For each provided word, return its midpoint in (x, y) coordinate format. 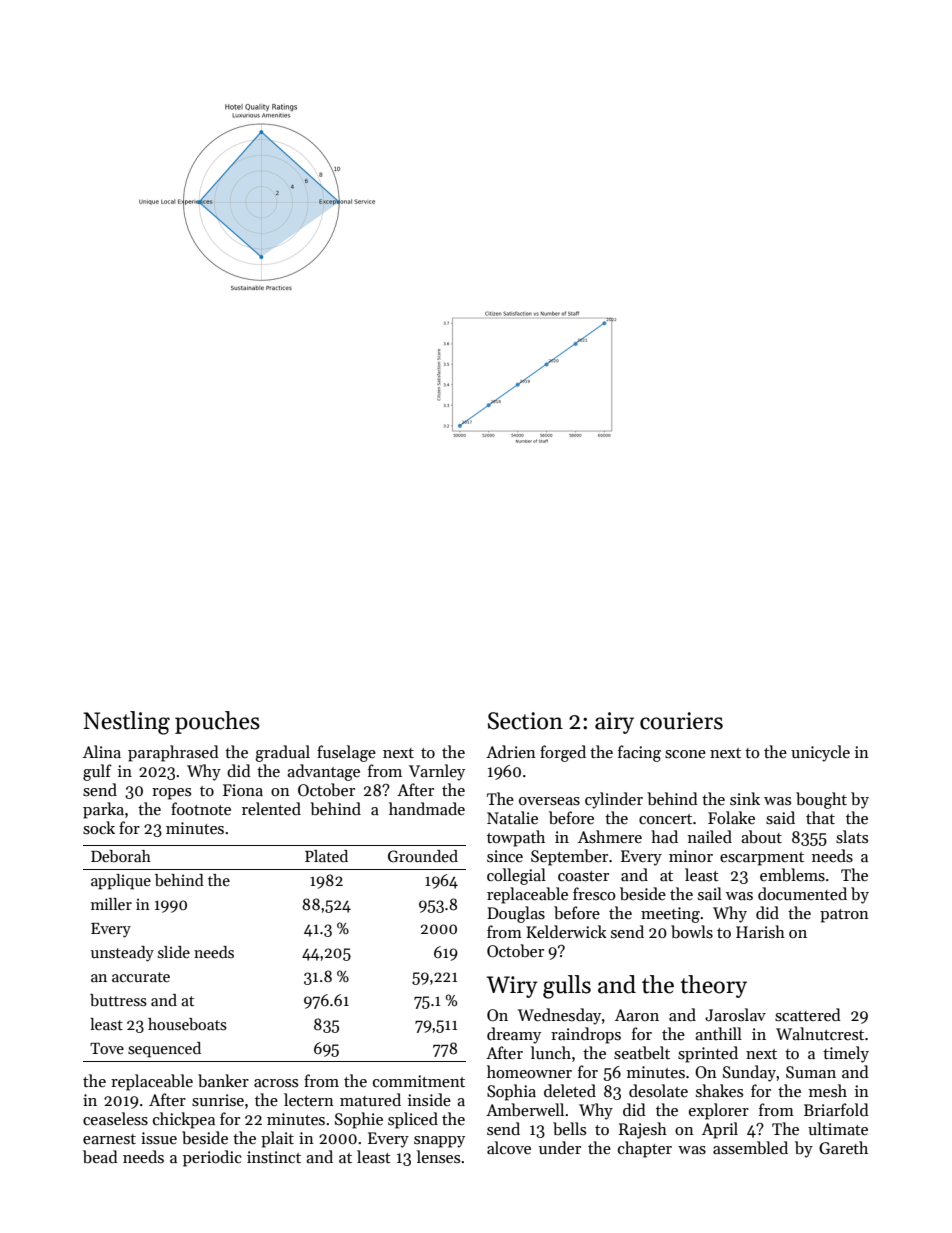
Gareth (843, 1148)
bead (100, 1156)
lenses (438, 1156)
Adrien (511, 751)
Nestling (126, 723)
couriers (681, 721)
